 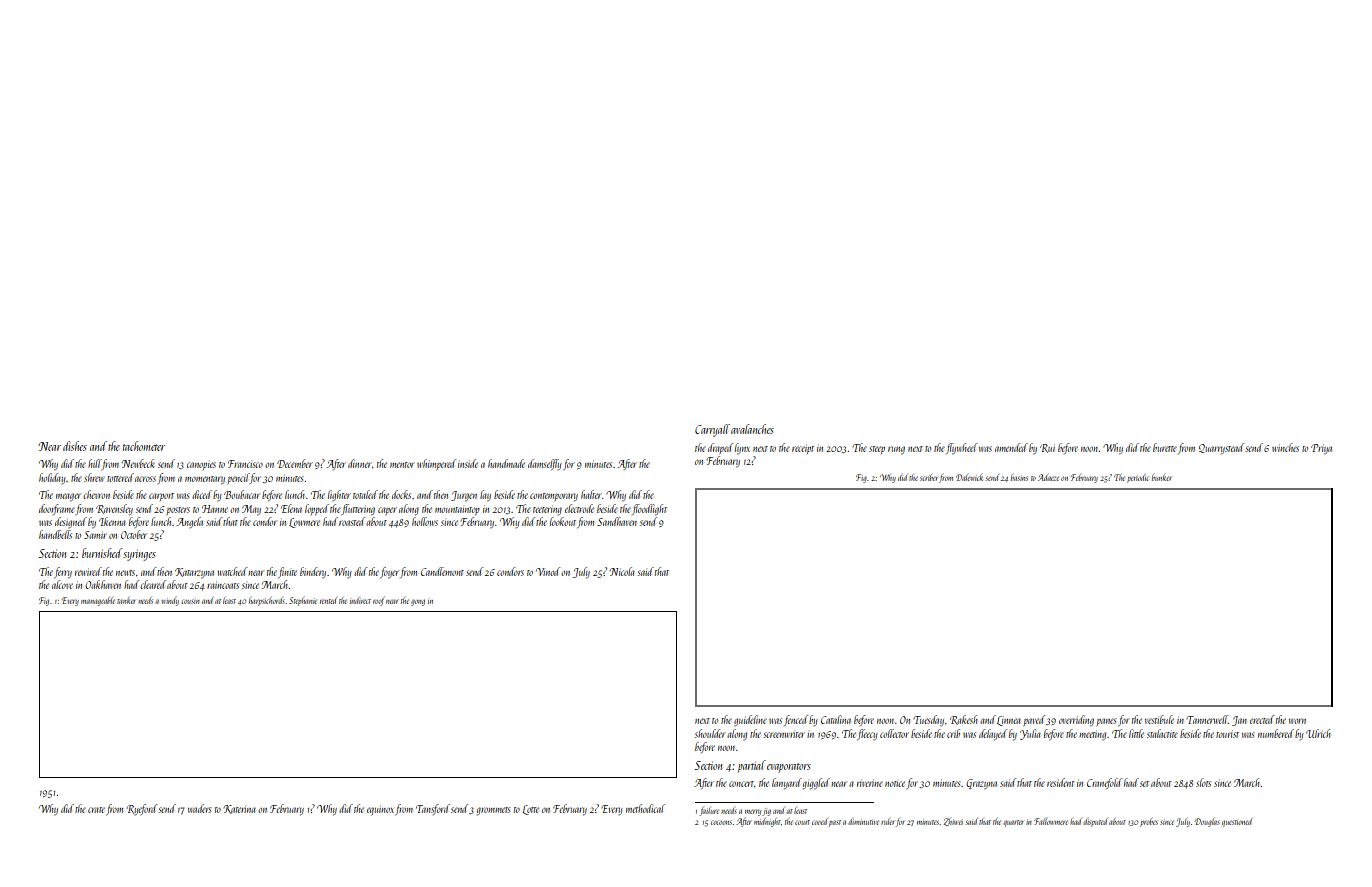 What do you see at coordinates (712, 430) in the page?
I see `Carryall` at bounding box center [712, 430].
